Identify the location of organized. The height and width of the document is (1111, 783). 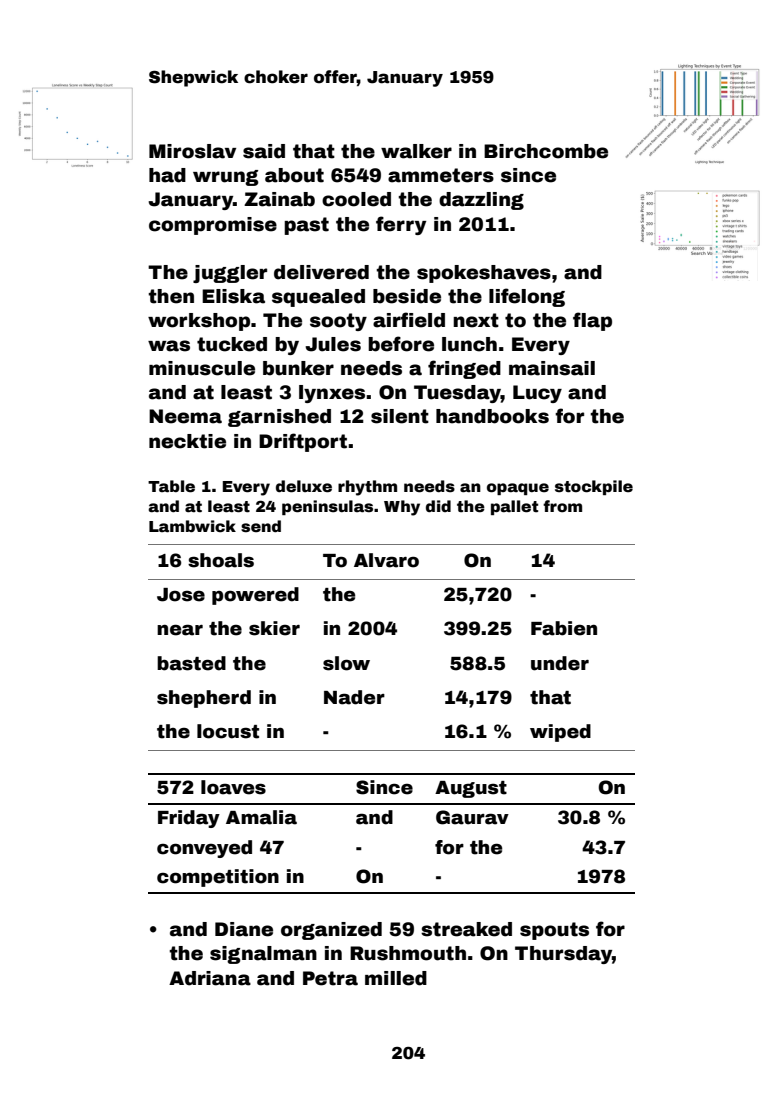
(331, 931).
